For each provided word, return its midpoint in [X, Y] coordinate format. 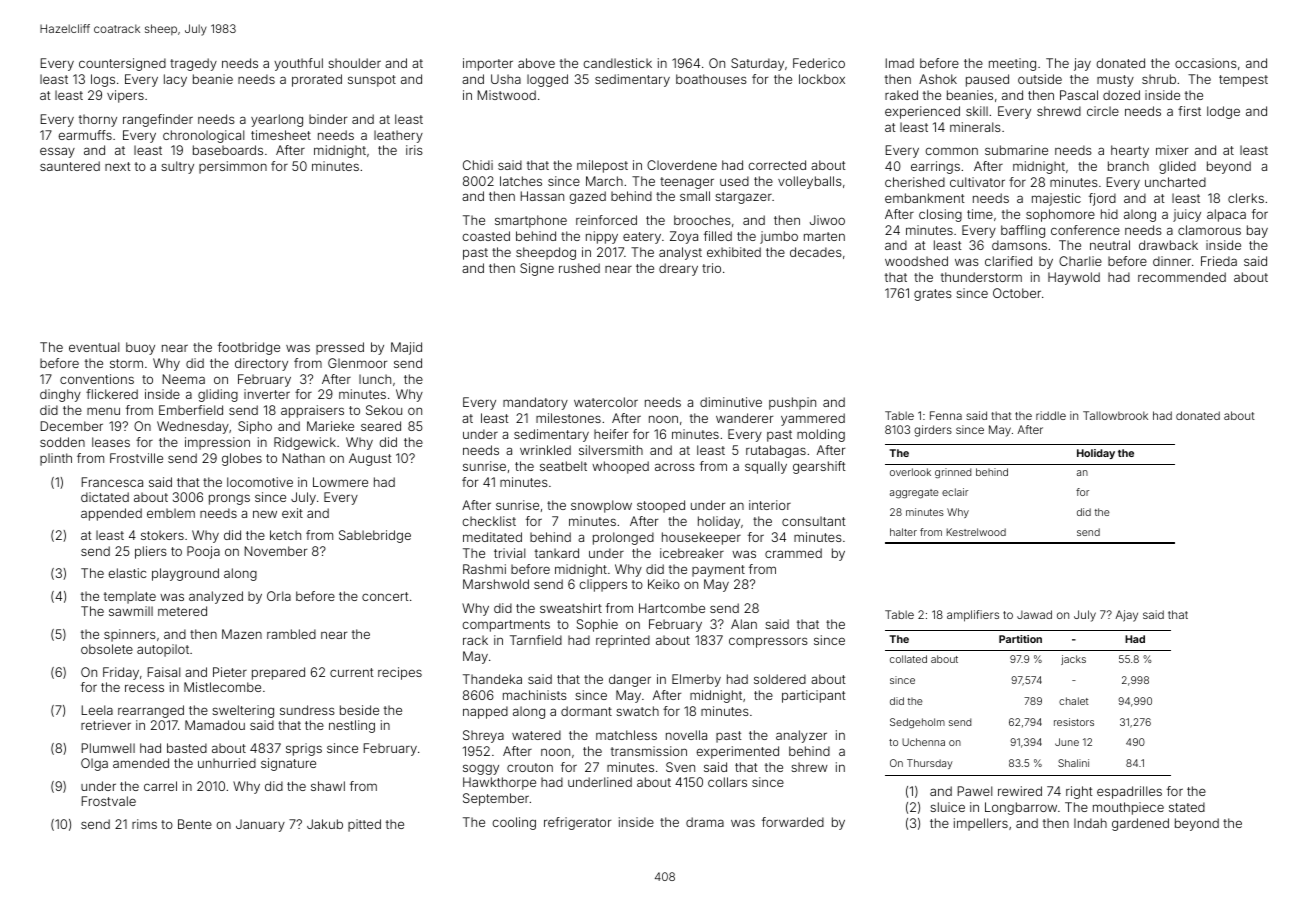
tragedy [193, 64]
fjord [1102, 199]
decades [816, 252]
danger [630, 680]
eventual [94, 347]
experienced [922, 112]
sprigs [304, 749]
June [1067, 742]
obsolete [107, 649]
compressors [768, 642]
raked [901, 95]
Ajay [1127, 616]
